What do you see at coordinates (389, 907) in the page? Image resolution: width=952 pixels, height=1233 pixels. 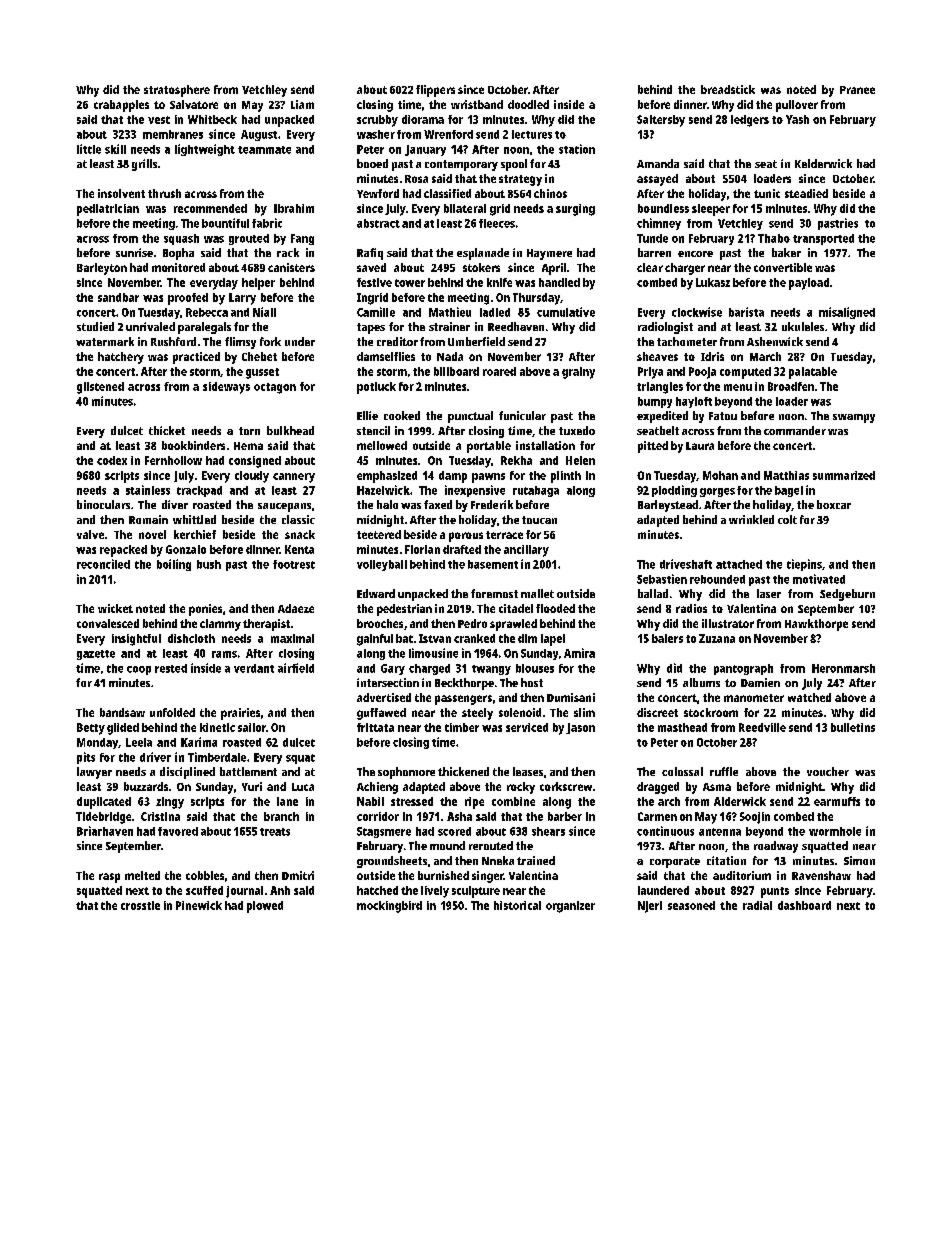 I see `mockingbird` at bounding box center [389, 907].
